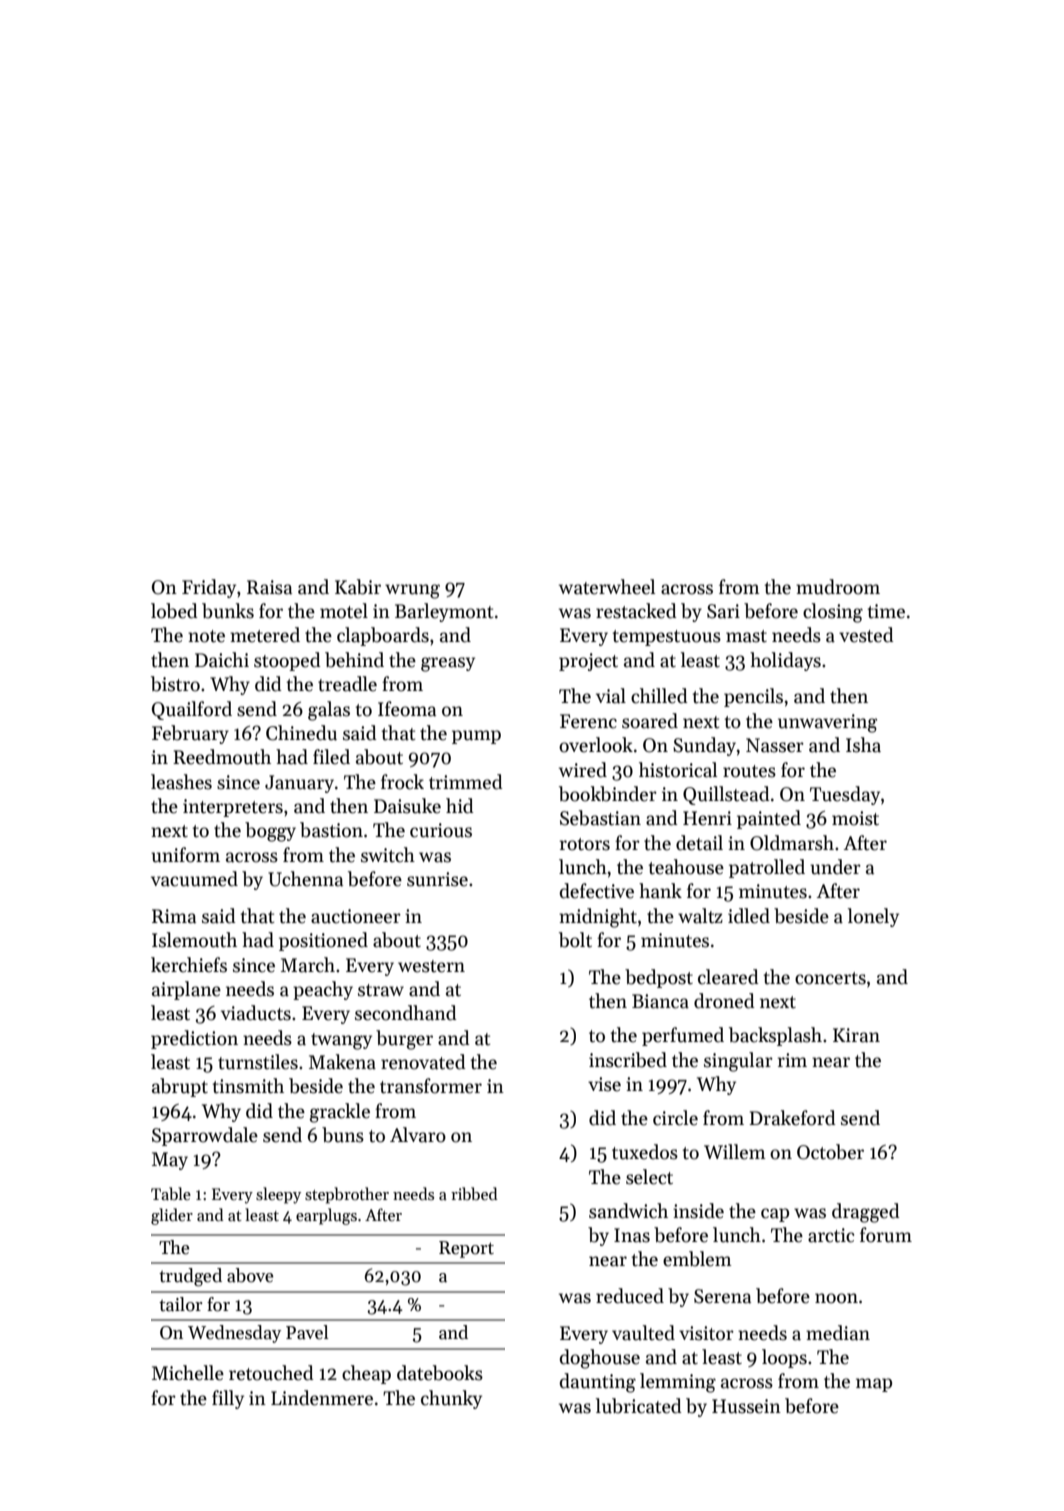 The height and width of the document is (1511, 1064). Describe the element at coordinates (838, 587) in the document. I see `mudroom` at that location.
